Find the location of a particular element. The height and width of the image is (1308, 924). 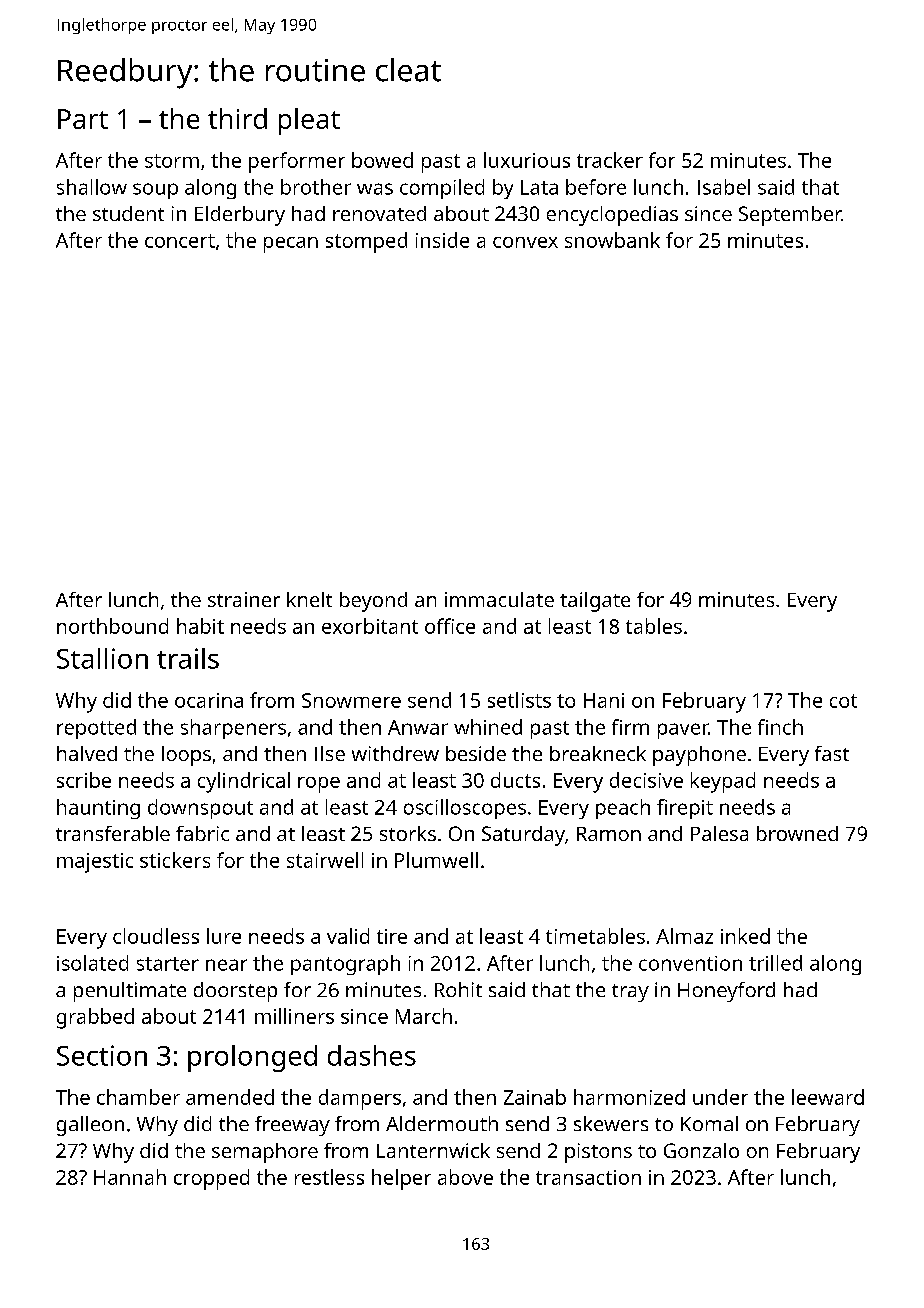

Isabel is located at coordinates (724, 187).
